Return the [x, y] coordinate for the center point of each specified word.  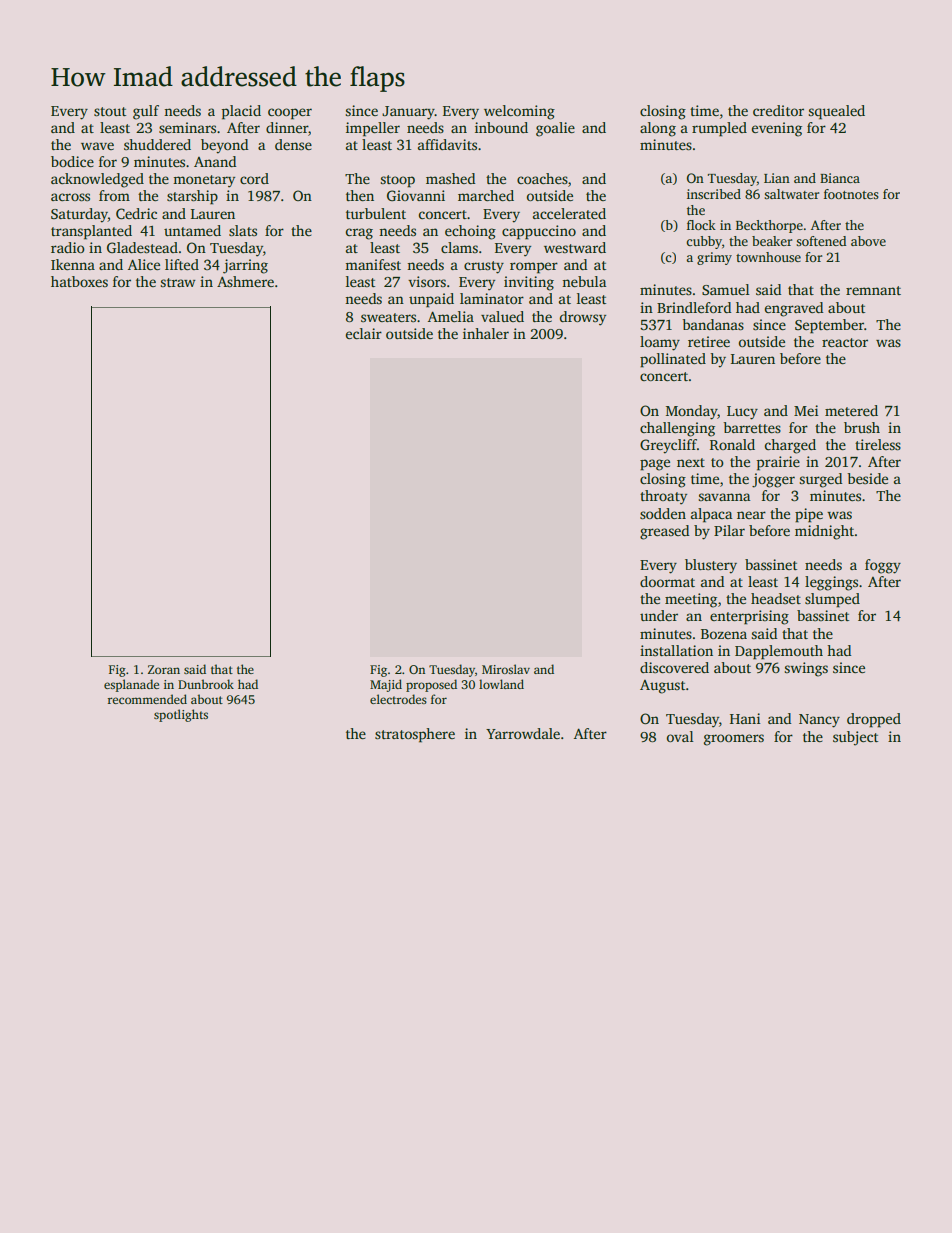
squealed [836, 112]
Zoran [164, 669]
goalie [555, 129]
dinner [287, 127]
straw [178, 282]
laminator [492, 298]
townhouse [768, 257]
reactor [845, 342]
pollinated [673, 360]
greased [664, 532]
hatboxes [79, 281]
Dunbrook [206, 684]
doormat [667, 581]
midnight [824, 532]
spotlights [181, 715]
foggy [883, 566]
